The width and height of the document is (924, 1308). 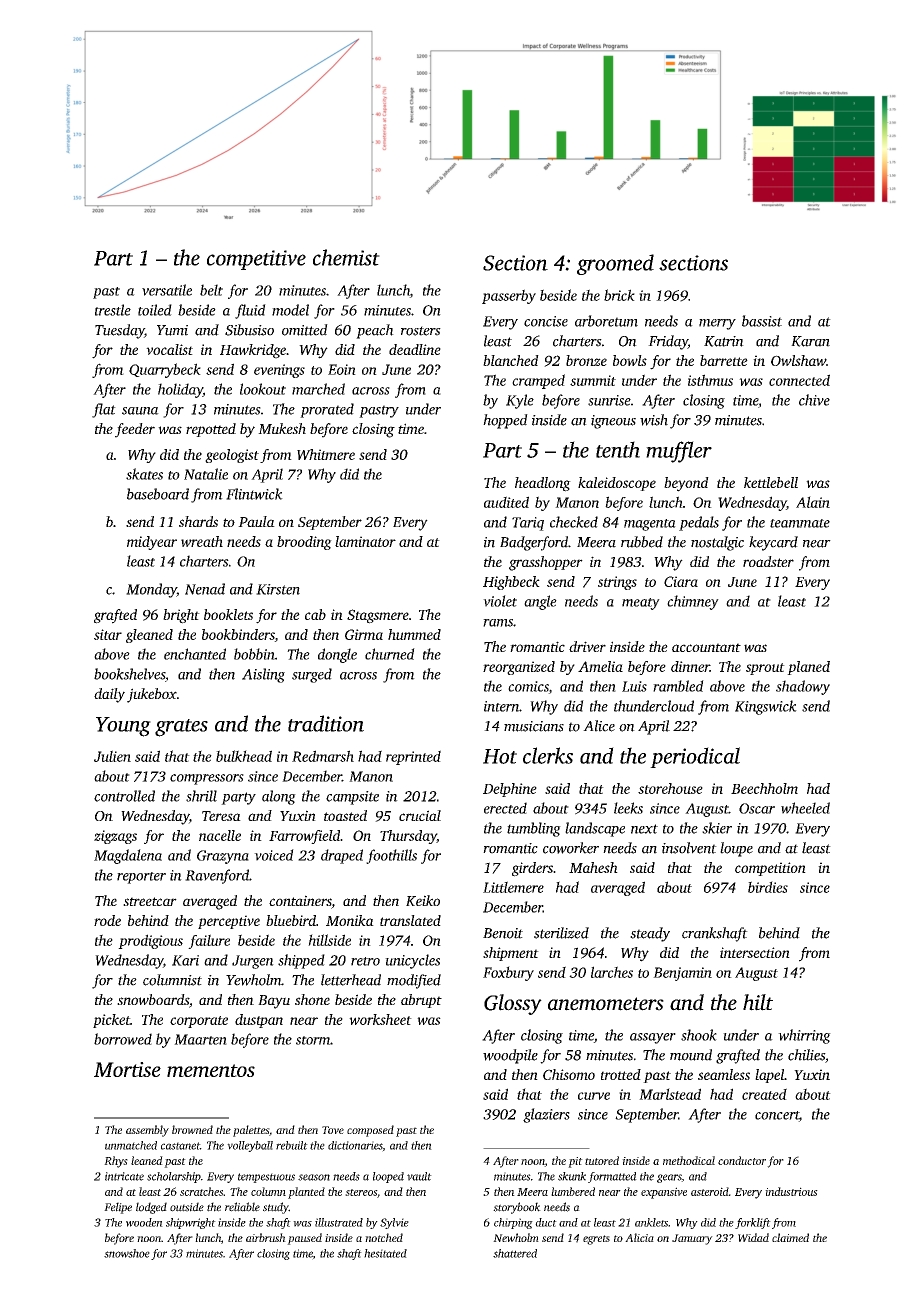 What do you see at coordinates (814, 400) in the document?
I see `chive` at bounding box center [814, 400].
